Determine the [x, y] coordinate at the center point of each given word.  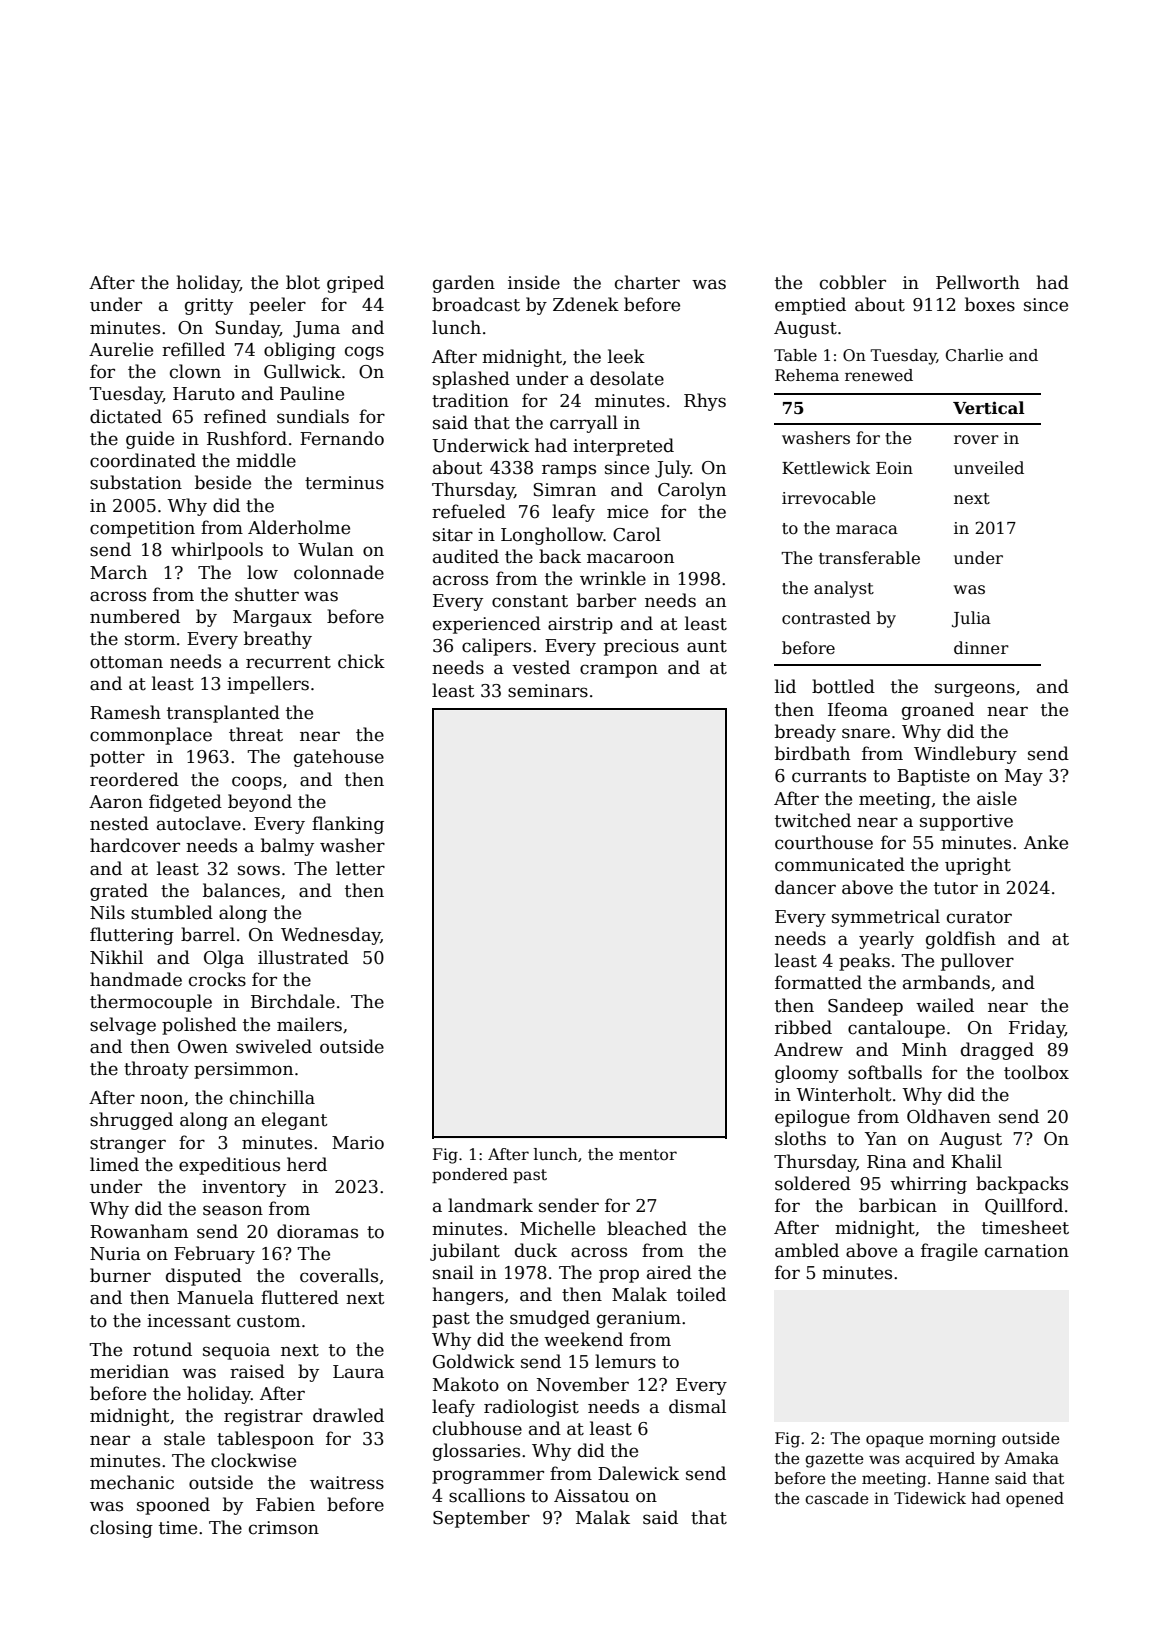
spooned [173, 1506]
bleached [647, 1228]
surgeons [975, 690]
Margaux [272, 618]
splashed [471, 380]
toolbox [1036, 1072]
